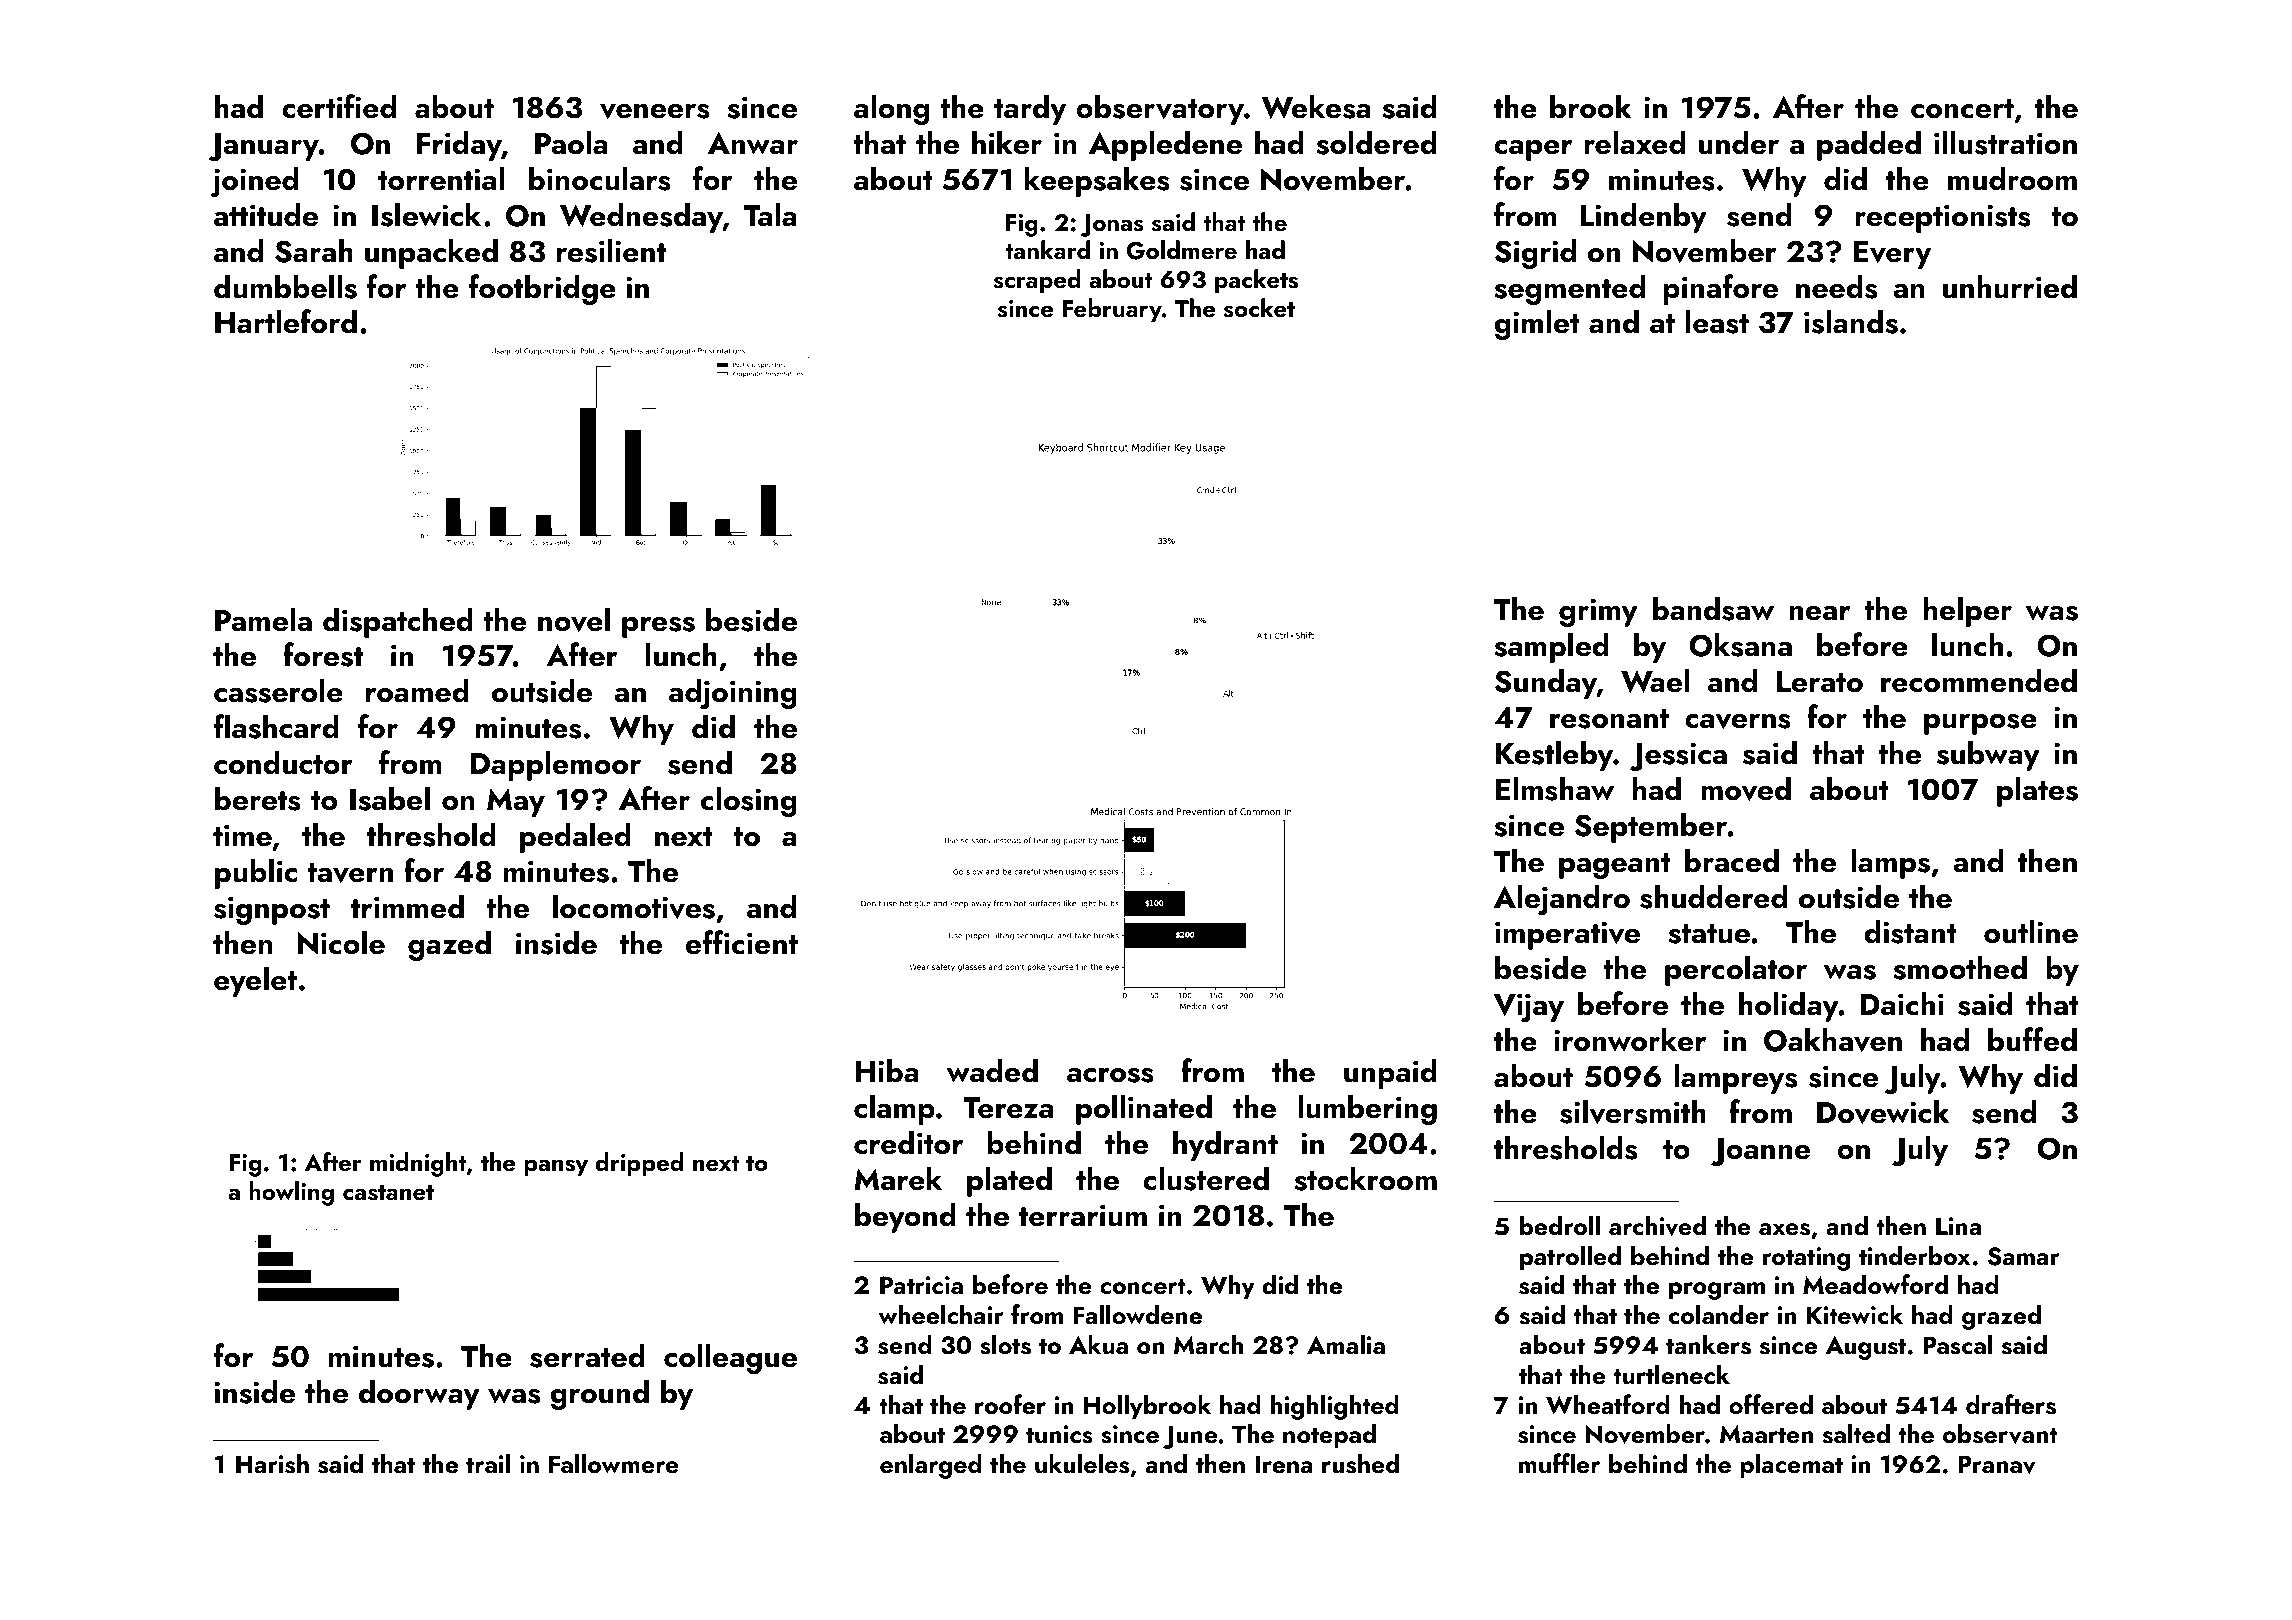 This image has width=2292, height=1620. Describe the element at coordinates (600, 178) in the image. I see `binoculars` at that location.
